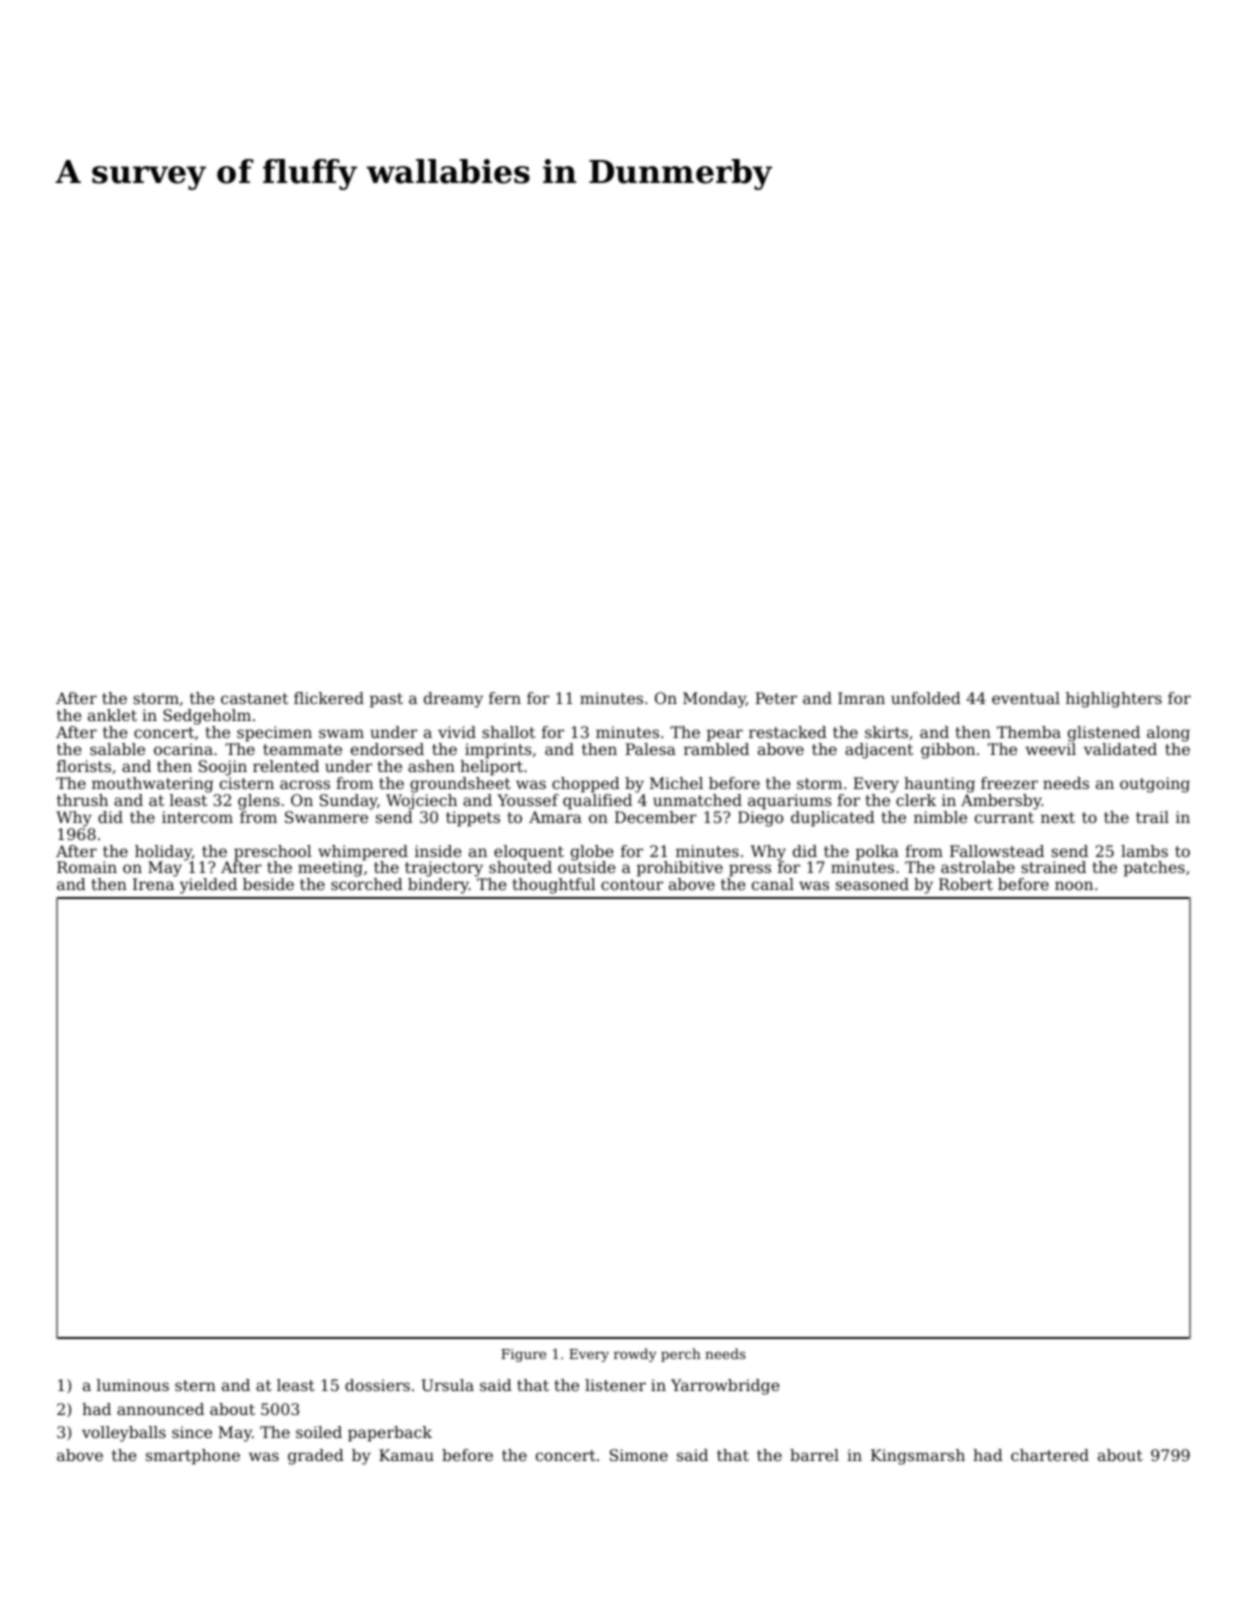  What do you see at coordinates (133, 1385) in the image?
I see `luminous` at bounding box center [133, 1385].
